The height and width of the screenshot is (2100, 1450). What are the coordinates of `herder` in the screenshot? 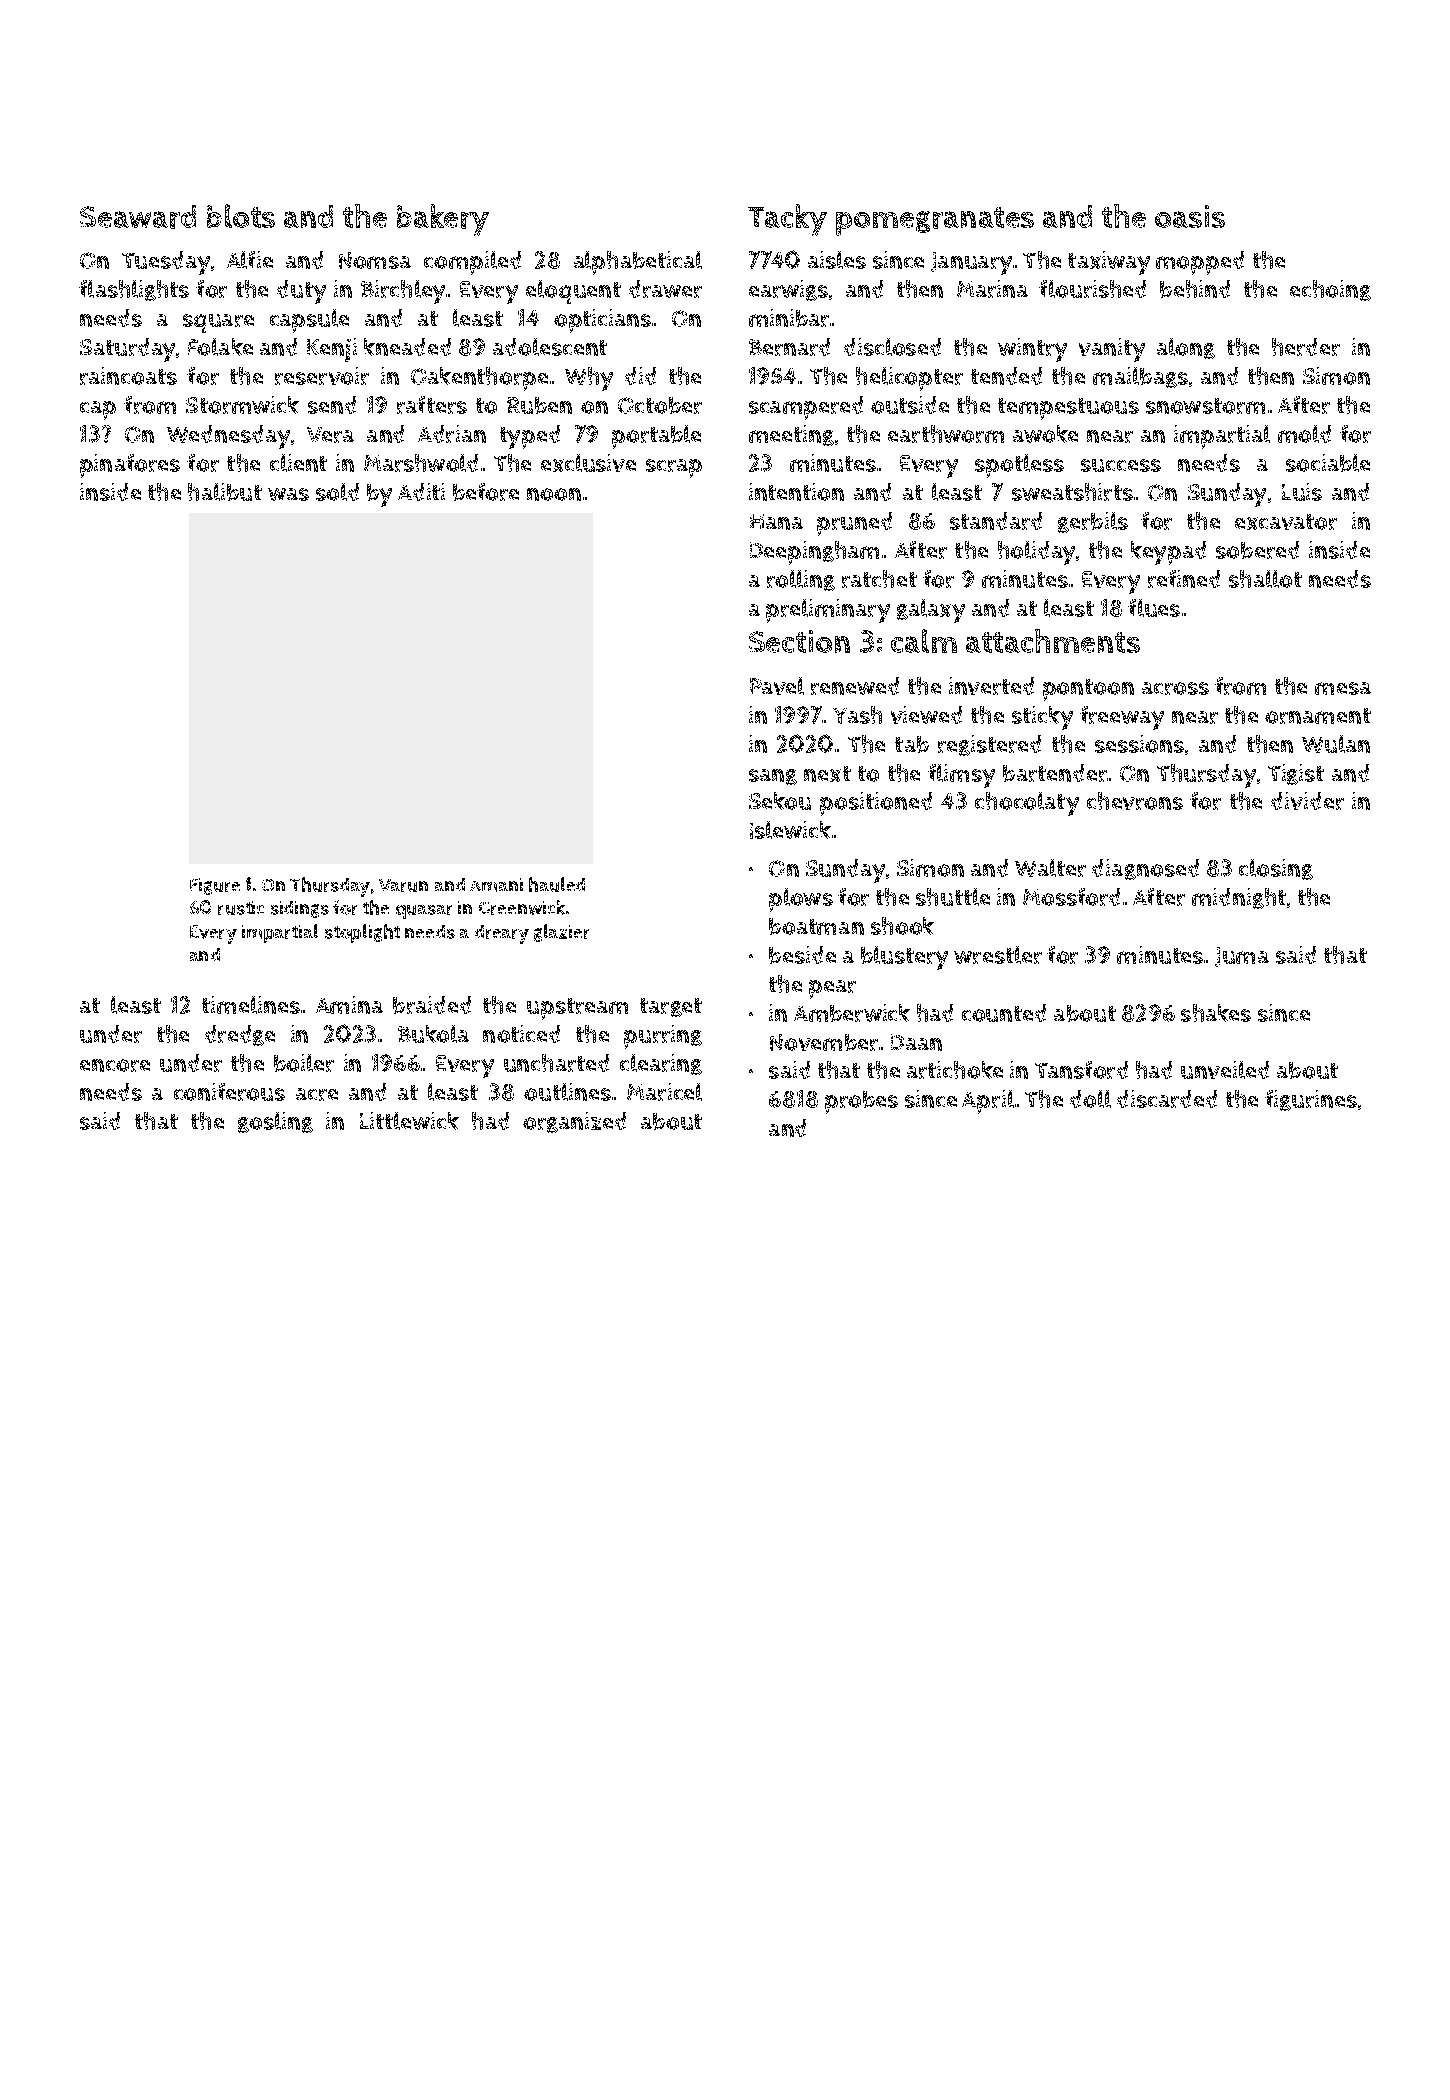 It's located at (1306, 347).
